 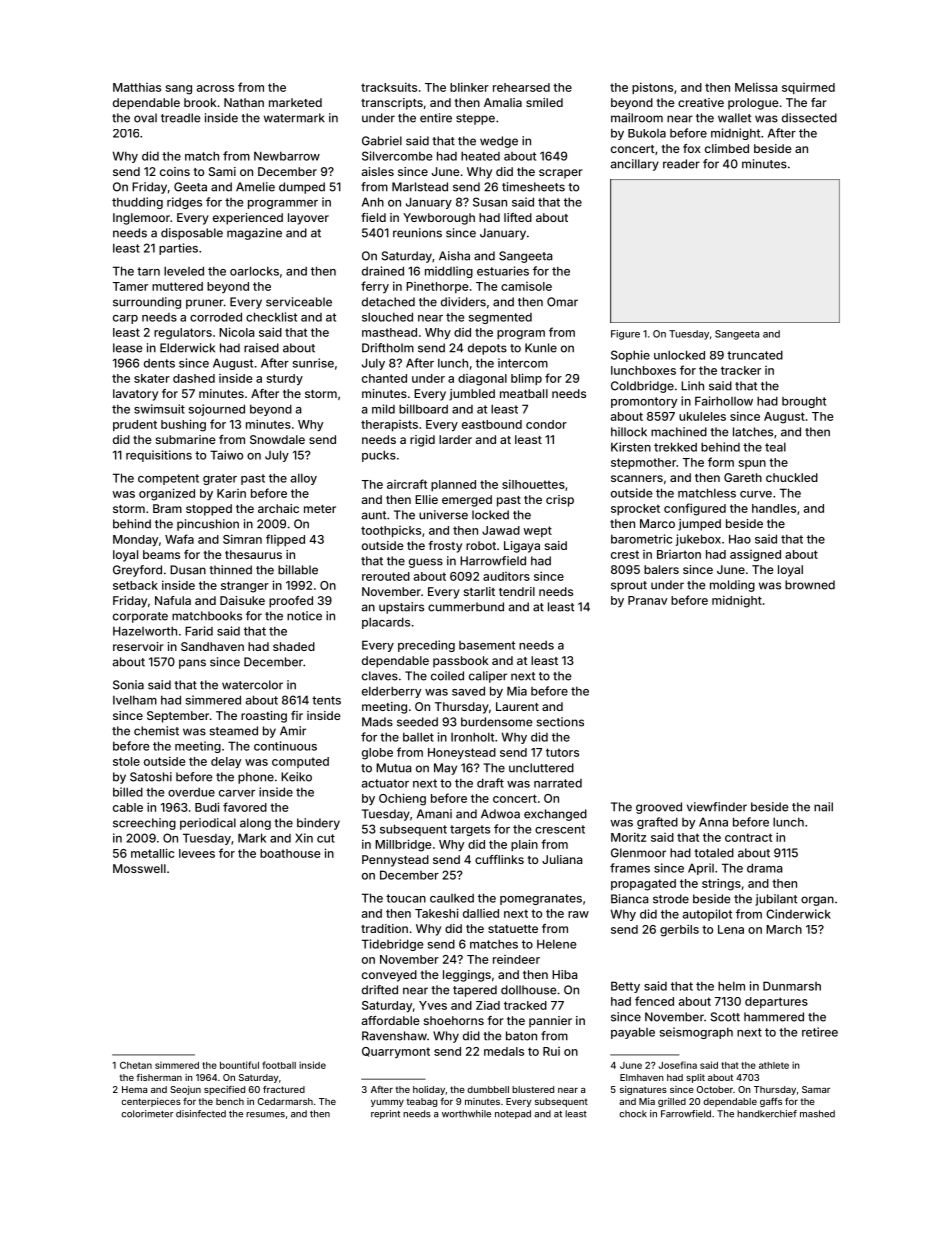 What do you see at coordinates (417, 233) in the page?
I see `reunions` at bounding box center [417, 233].
